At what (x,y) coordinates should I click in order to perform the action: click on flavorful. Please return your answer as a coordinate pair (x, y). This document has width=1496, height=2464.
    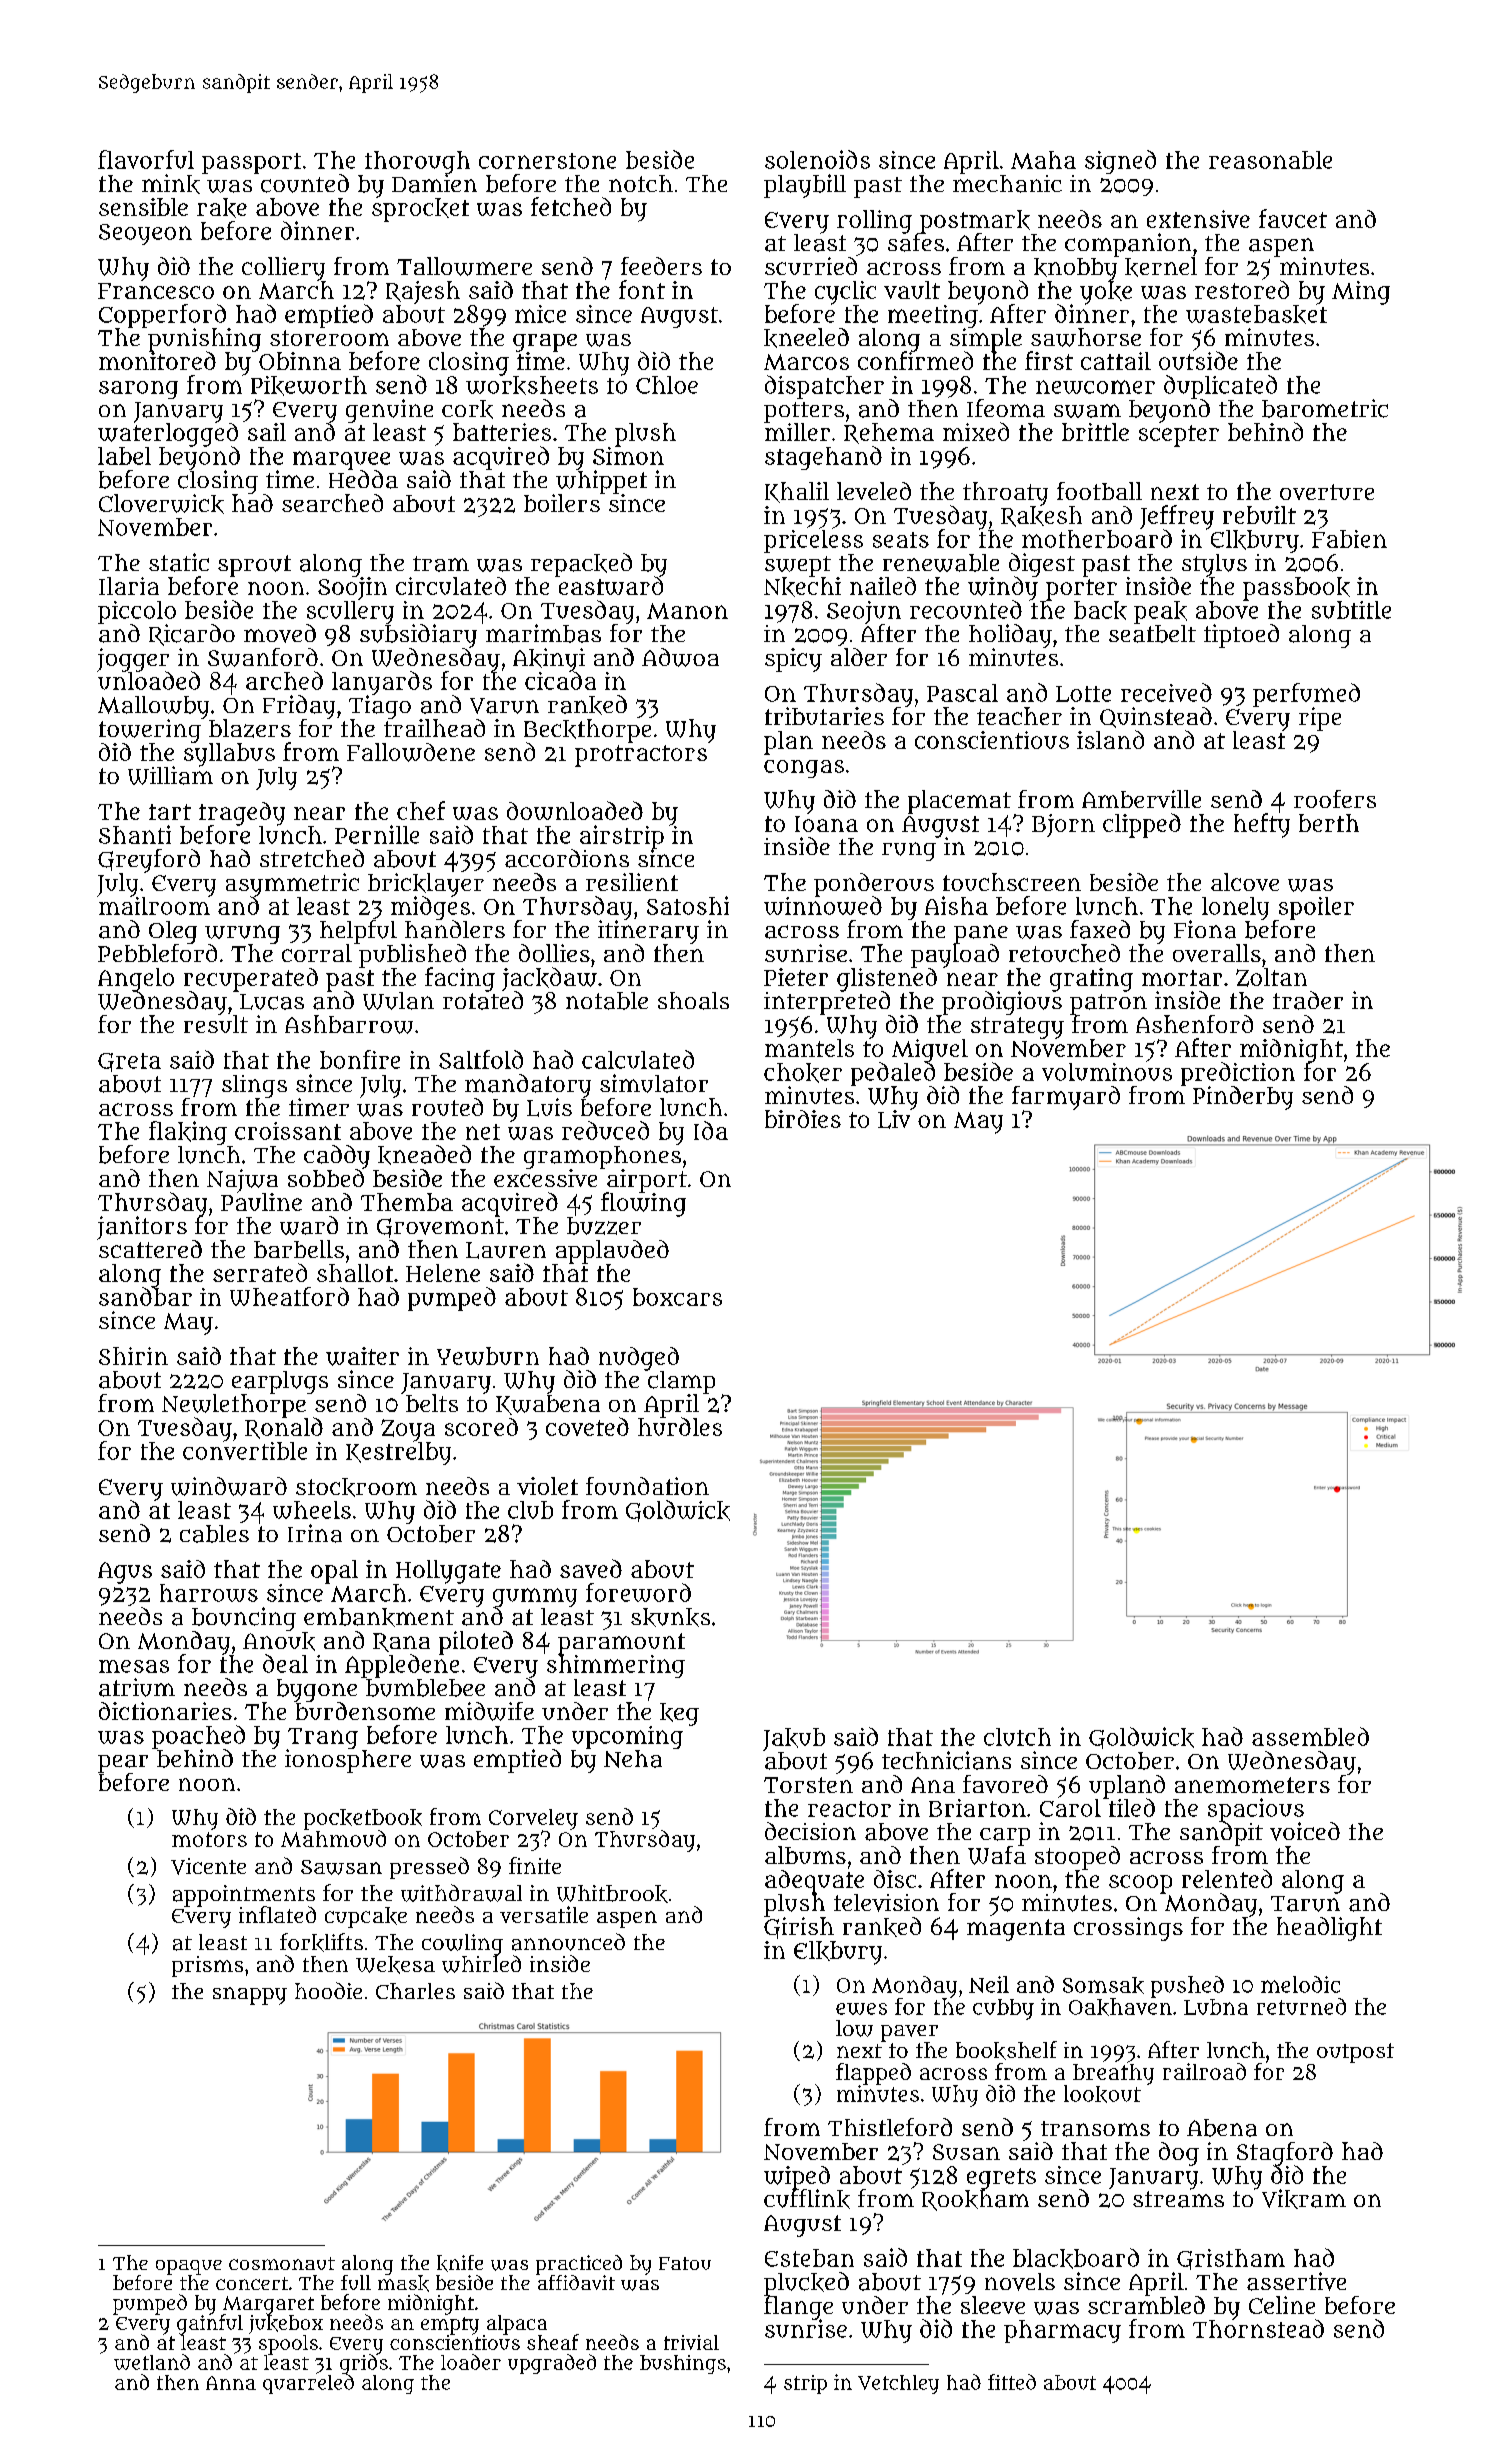
    Looking at the image, I should click on (146, 159).
